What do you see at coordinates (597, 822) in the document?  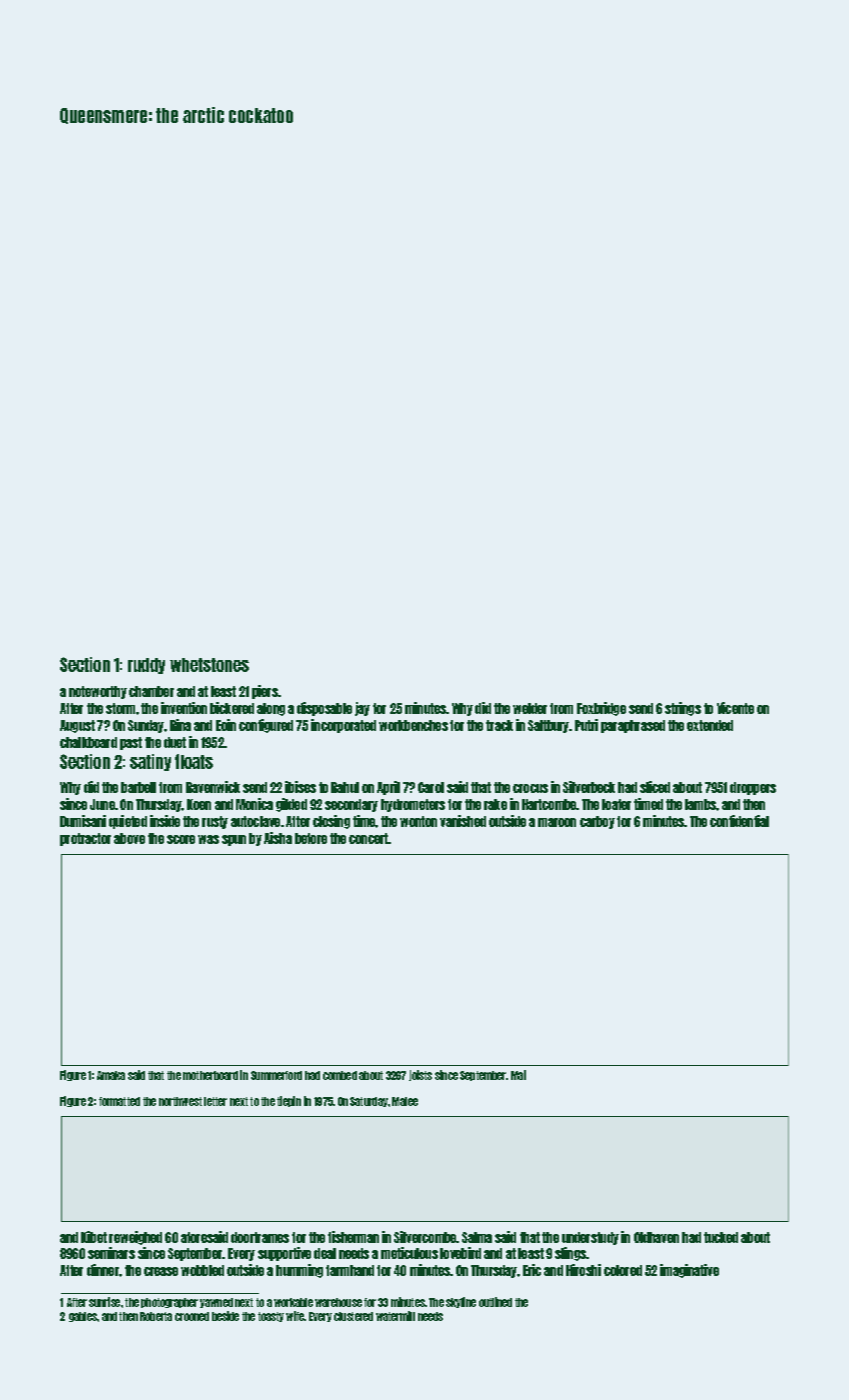 I see `carboy` at bounding box center [597, 822].
